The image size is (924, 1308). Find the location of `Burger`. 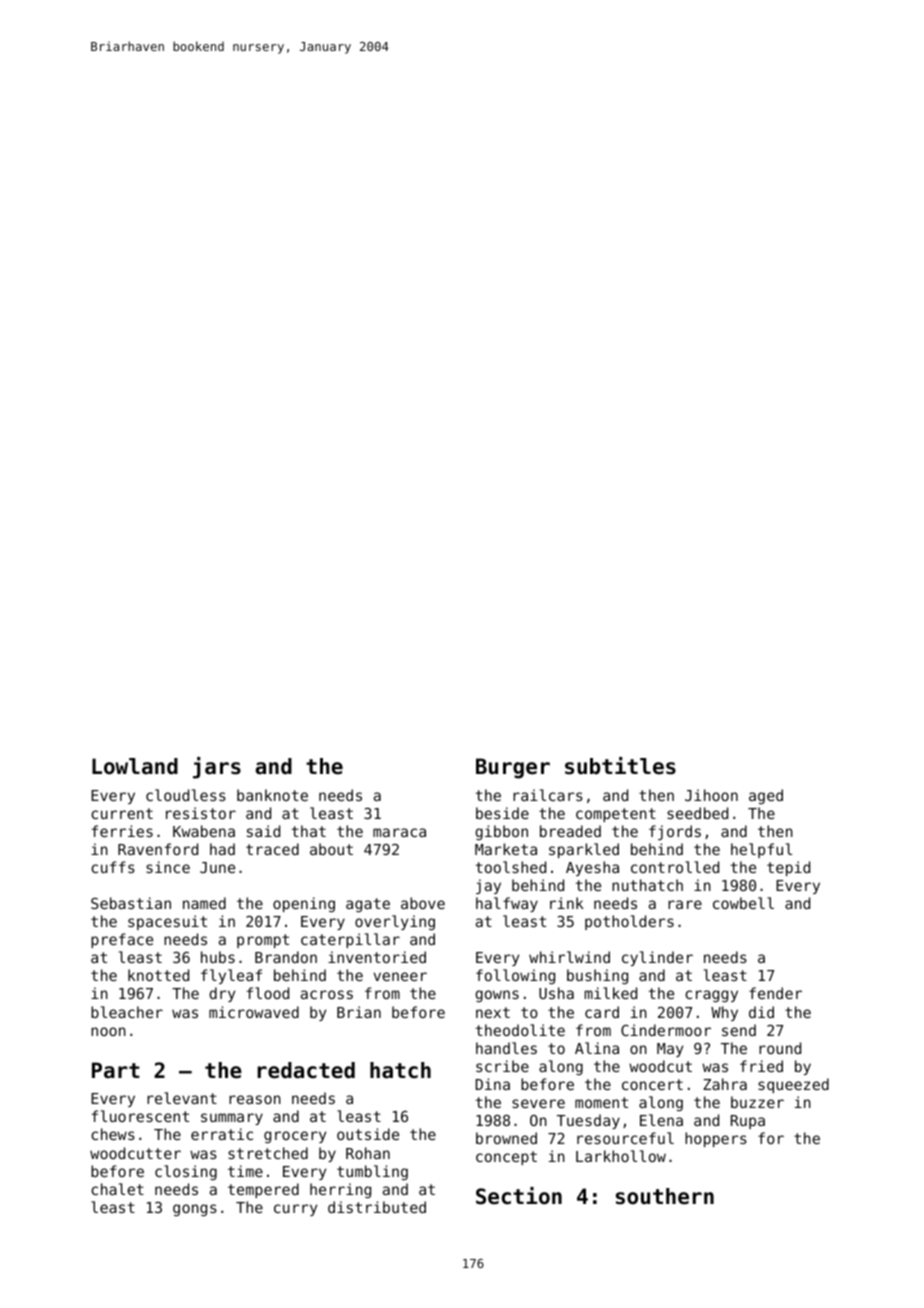

Burger is located at coordinates (513, 768).
